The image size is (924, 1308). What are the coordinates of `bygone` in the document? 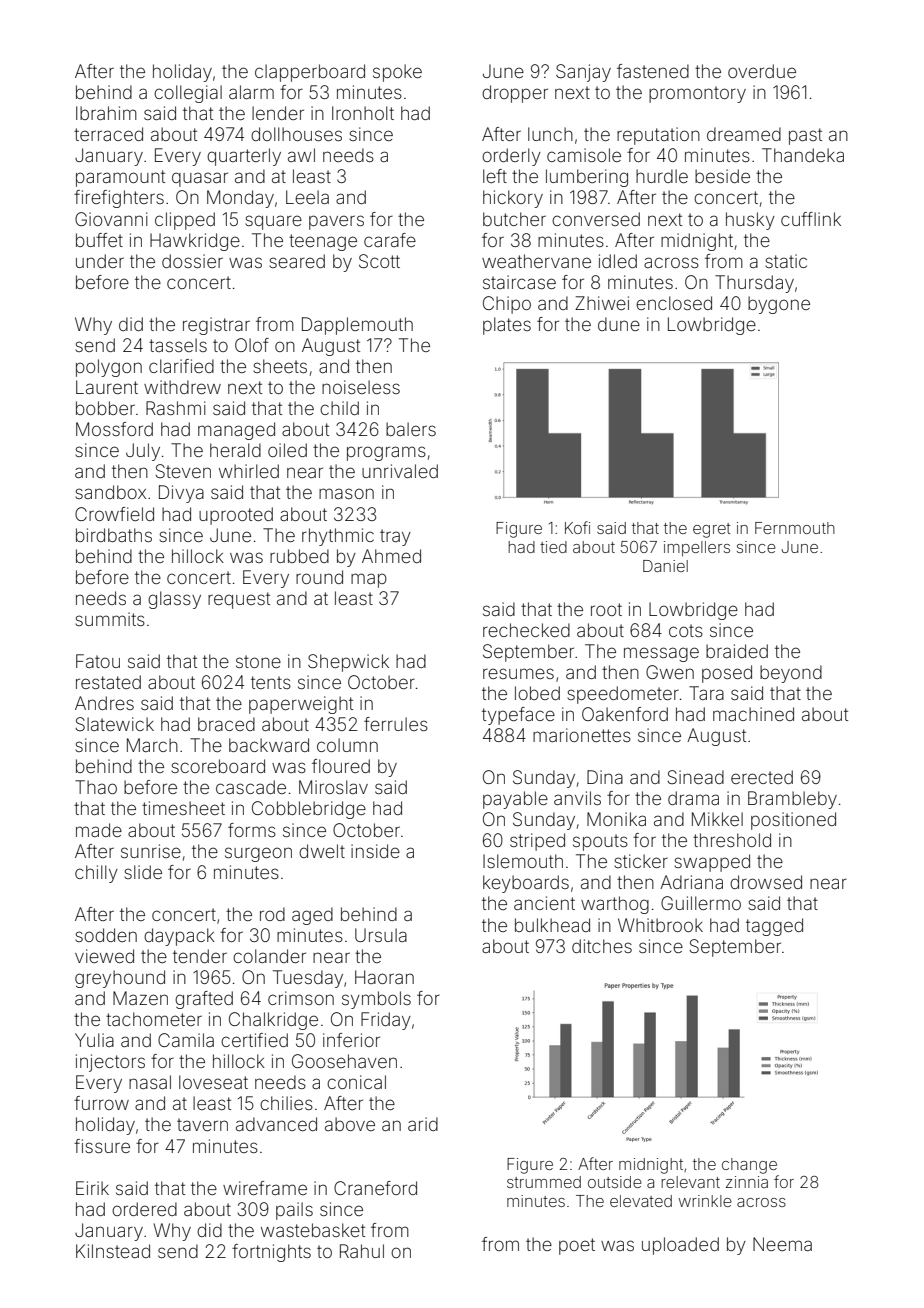 It's located at (779, 305).
